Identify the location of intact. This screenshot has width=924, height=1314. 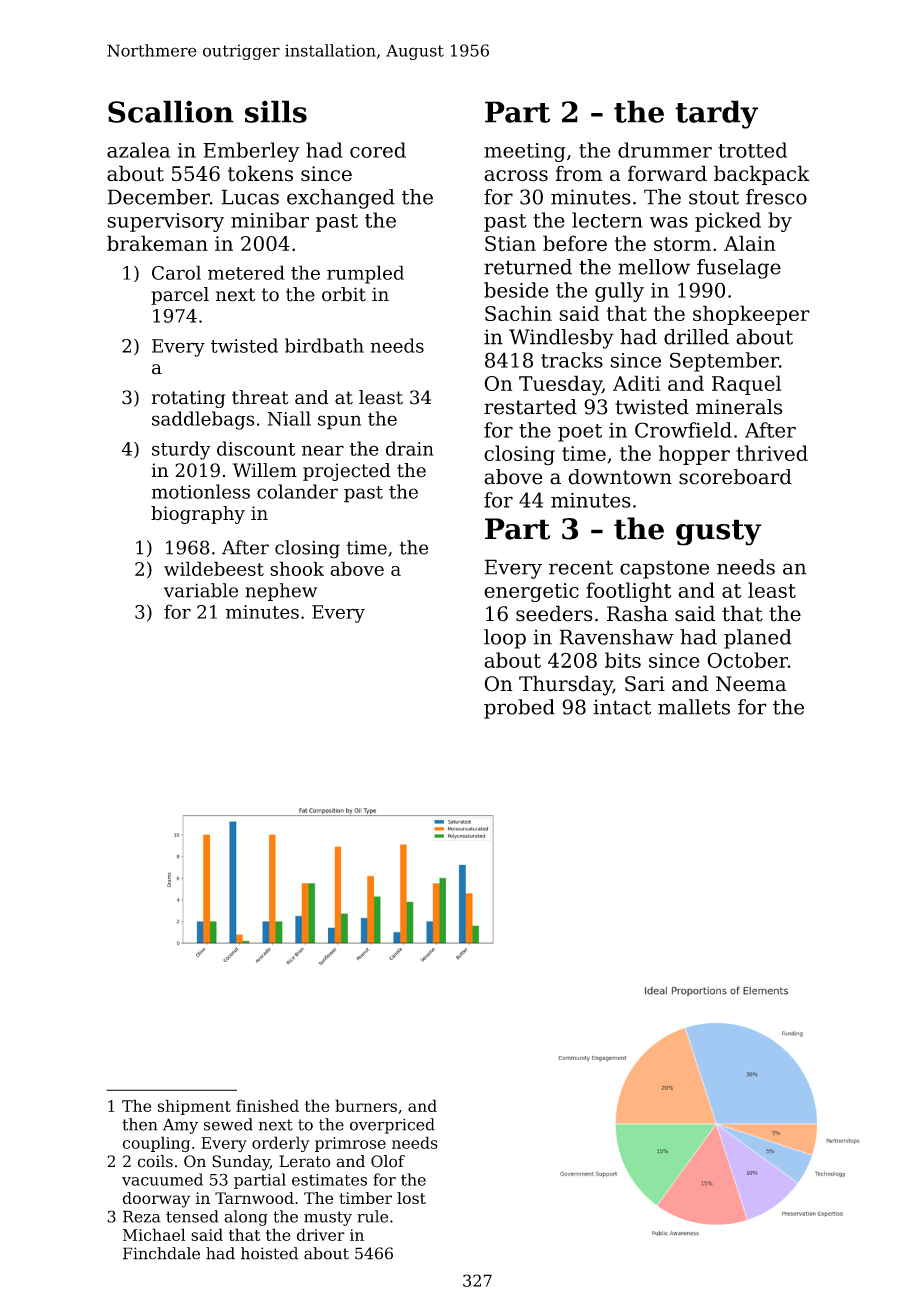
(622, 707).
